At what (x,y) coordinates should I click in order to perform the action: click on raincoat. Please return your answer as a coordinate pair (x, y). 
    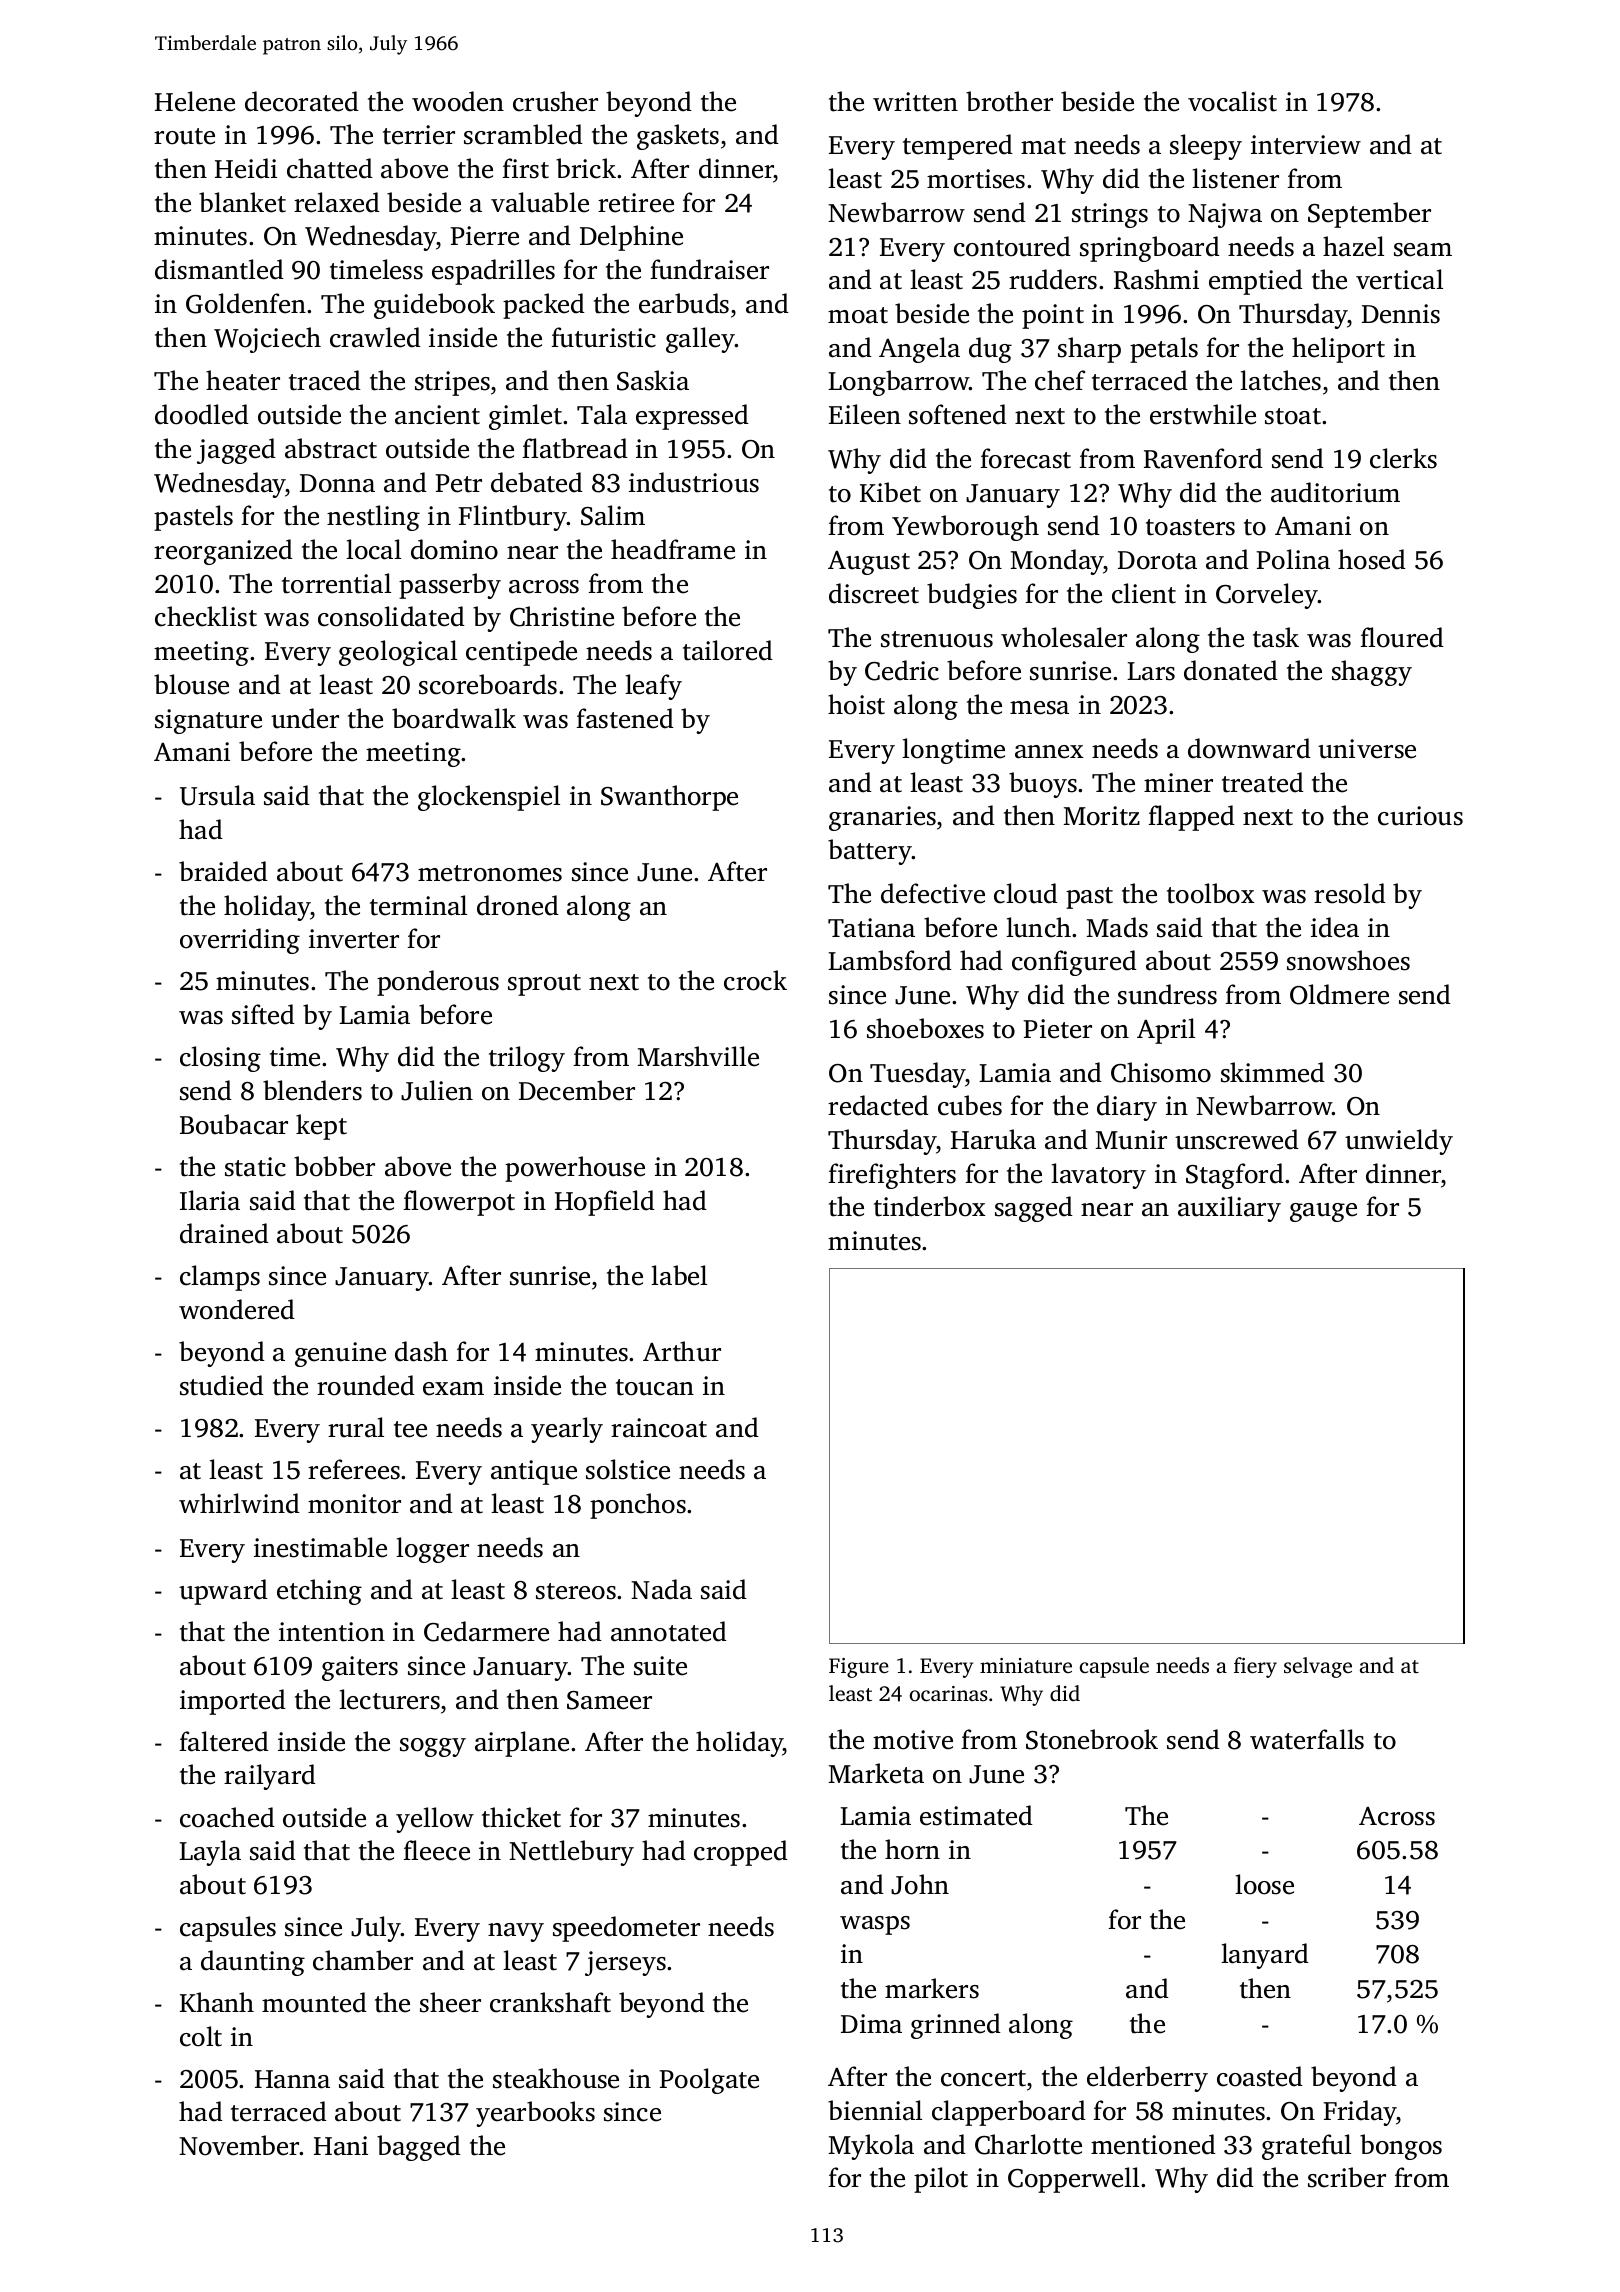
    Looking at the image, I should click on (659, 1428).
